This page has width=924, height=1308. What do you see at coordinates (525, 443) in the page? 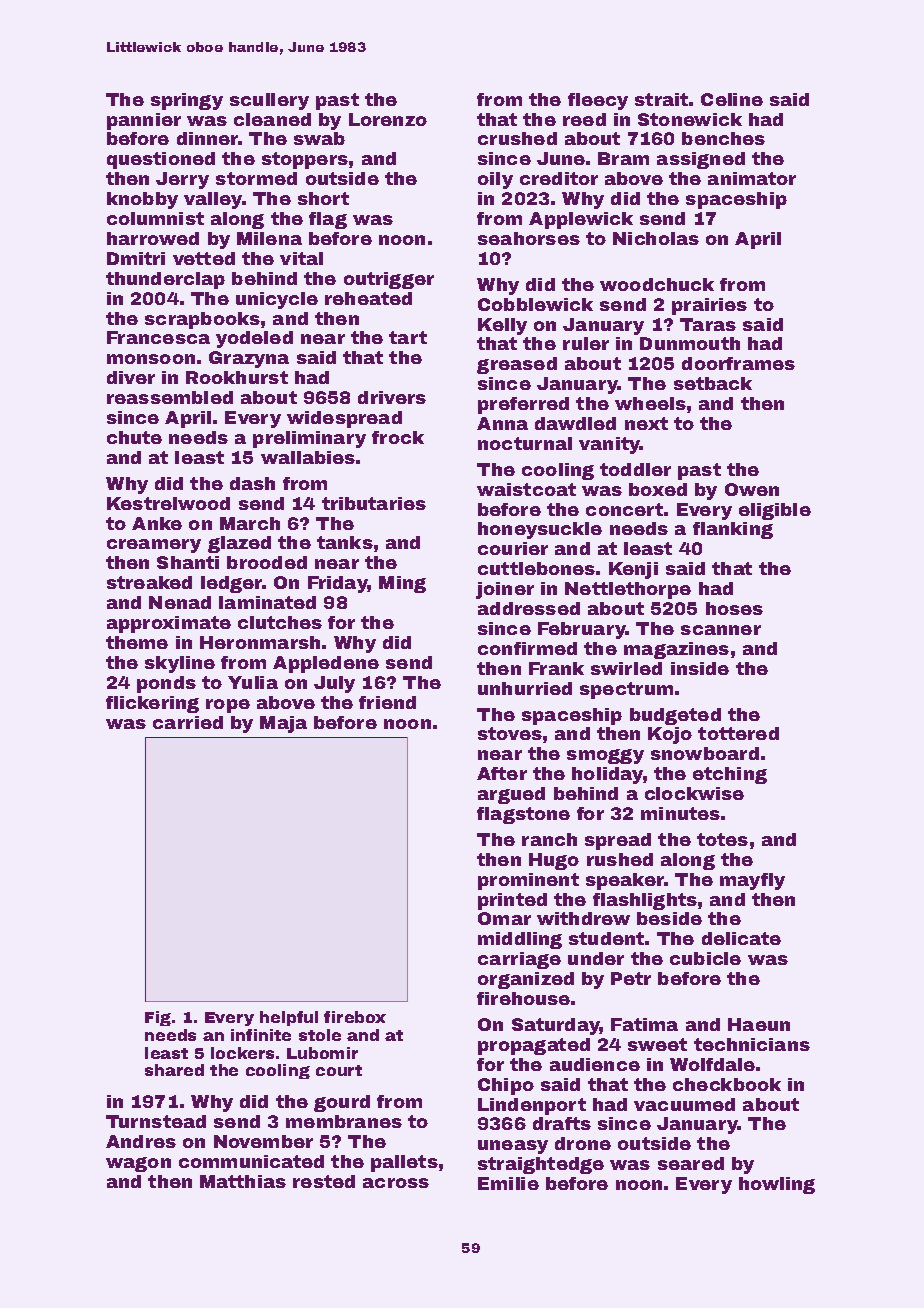
I see `nocturnal` at bounding box center [525, 443].
